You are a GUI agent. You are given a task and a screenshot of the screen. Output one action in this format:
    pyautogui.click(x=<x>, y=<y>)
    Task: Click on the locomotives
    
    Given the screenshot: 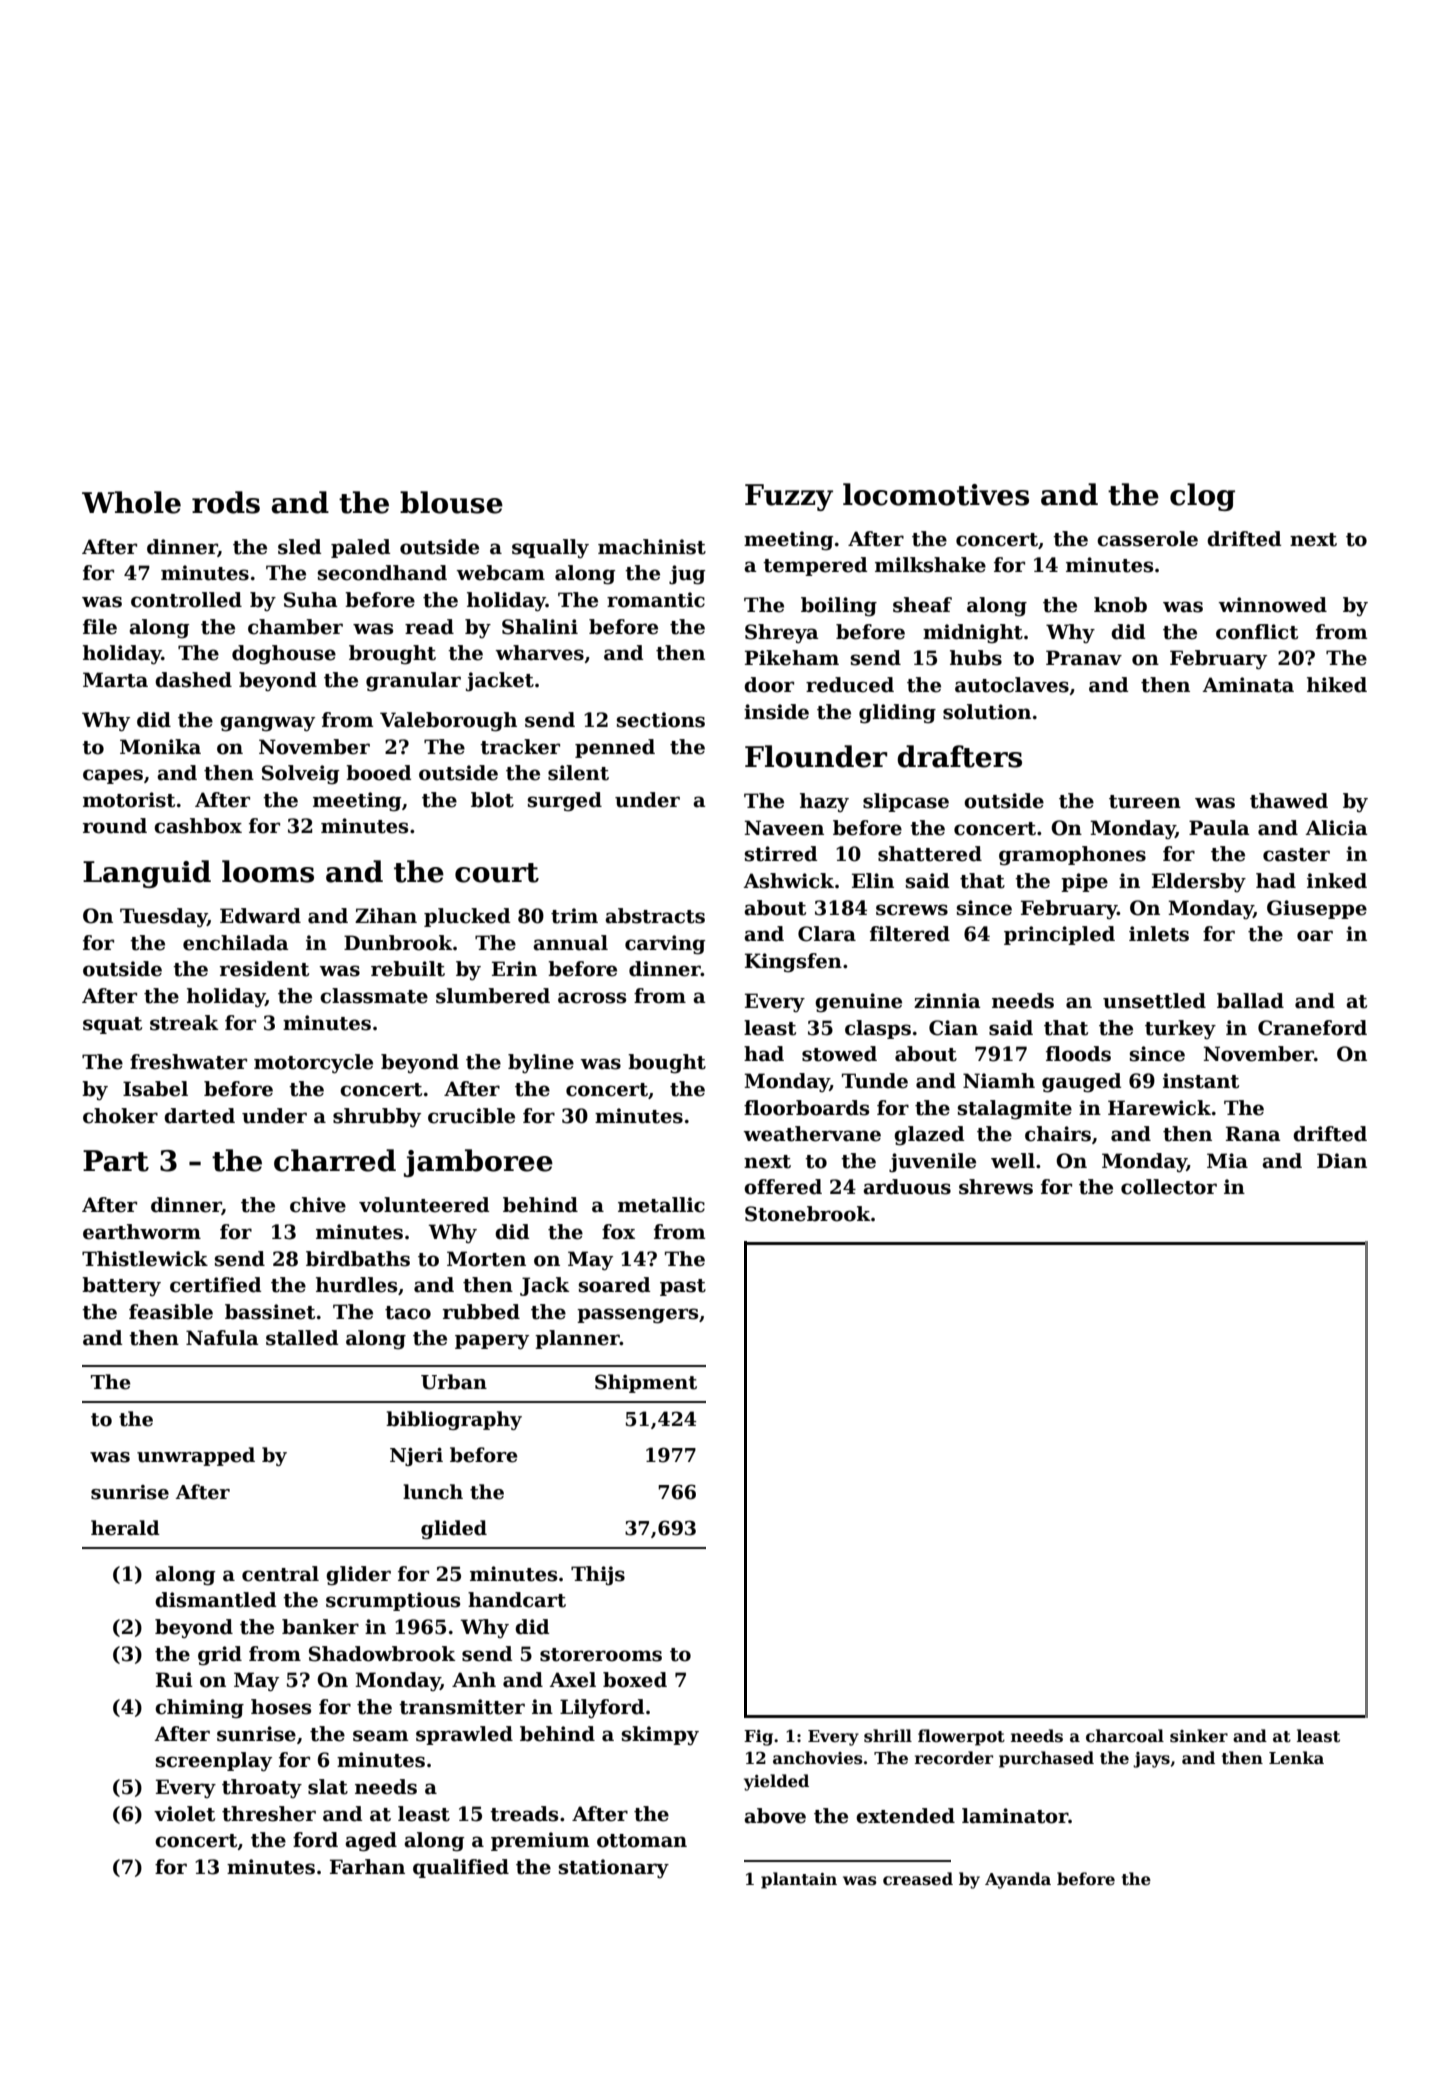 What is the action you would take?
    pyautogui.click(x=936, y=494)
